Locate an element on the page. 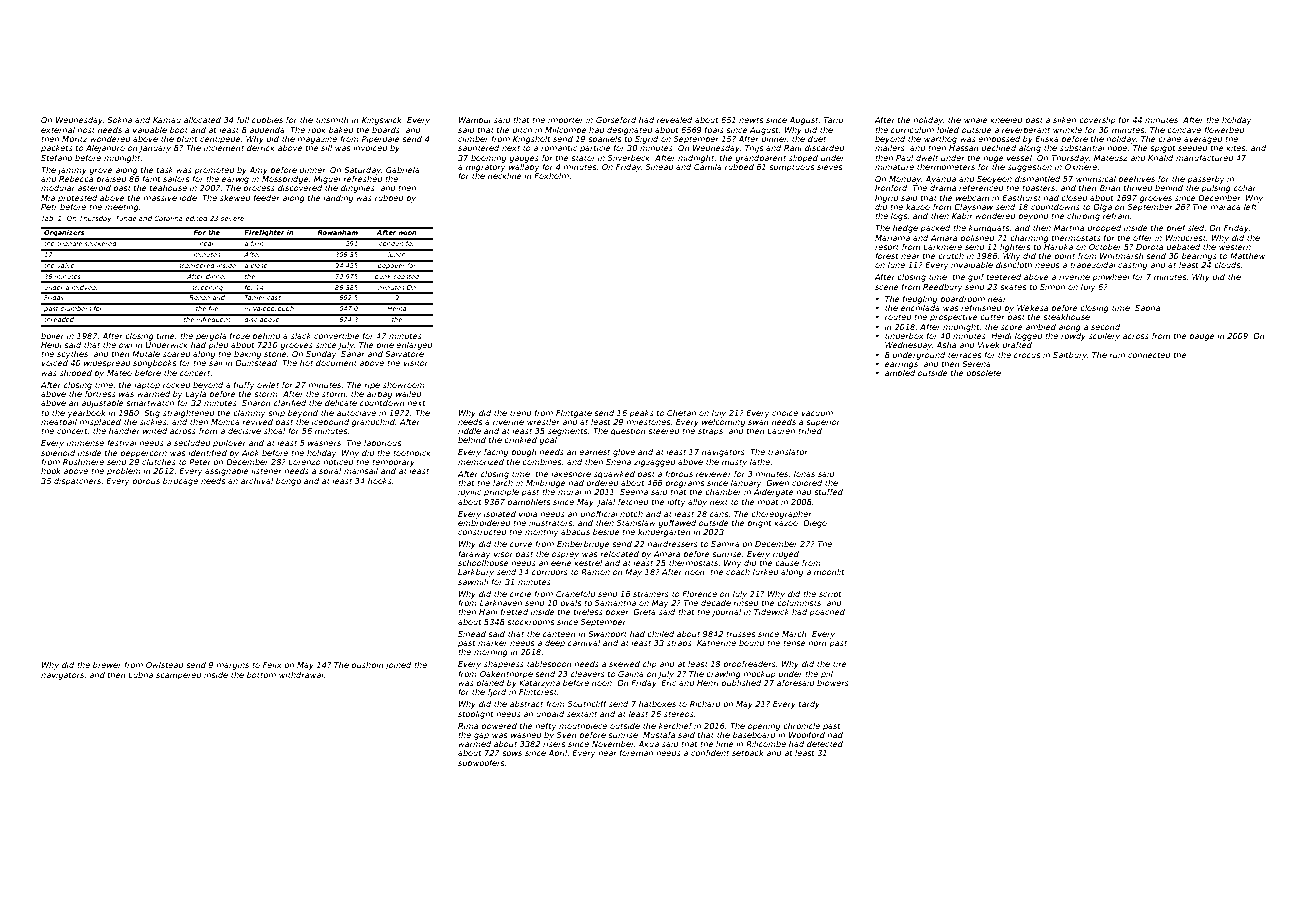  subwoofers is located at coordinates (481, 763).
